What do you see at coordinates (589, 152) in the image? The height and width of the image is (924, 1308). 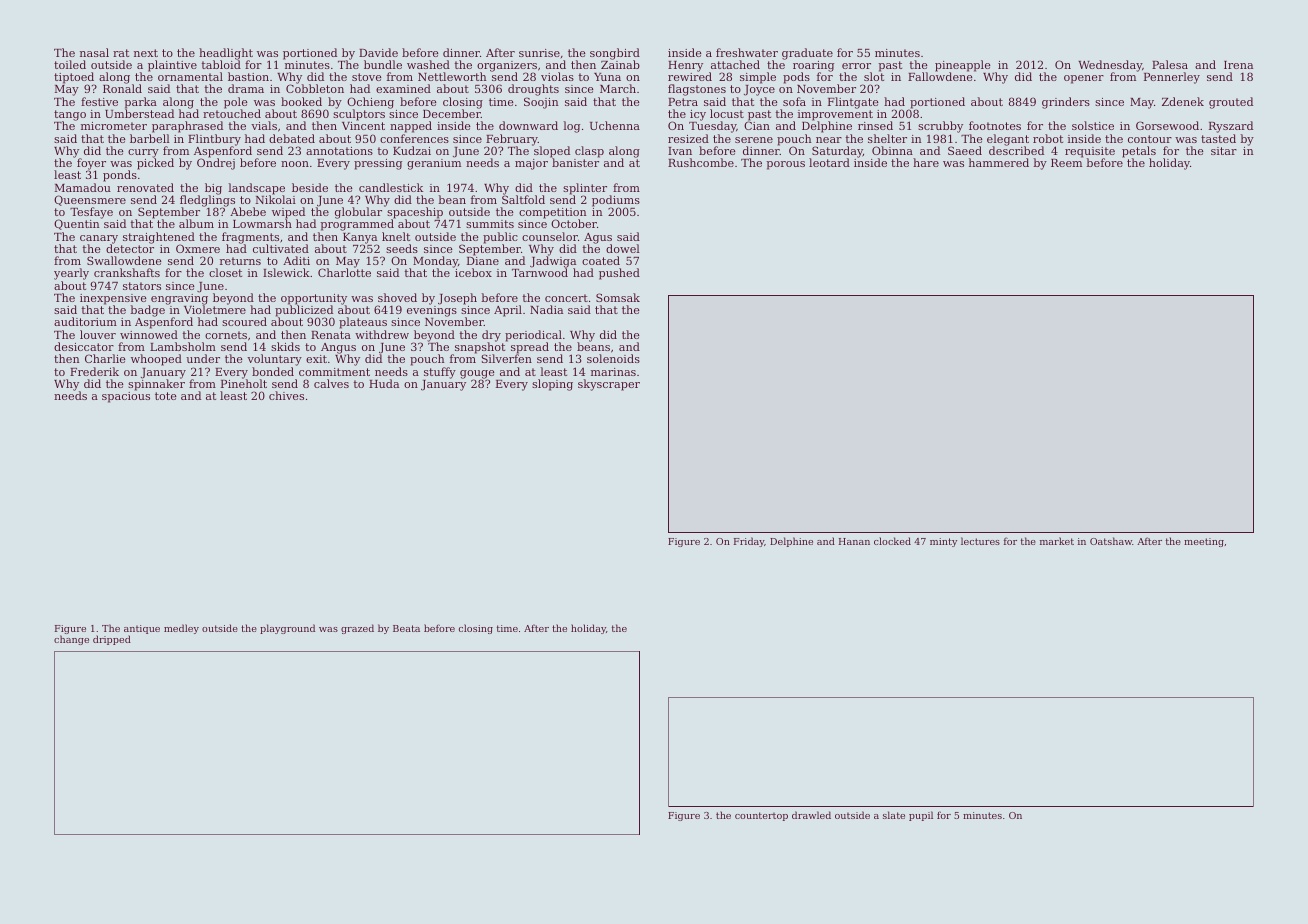 I see `clasp` at bounding box center [589, 152].
